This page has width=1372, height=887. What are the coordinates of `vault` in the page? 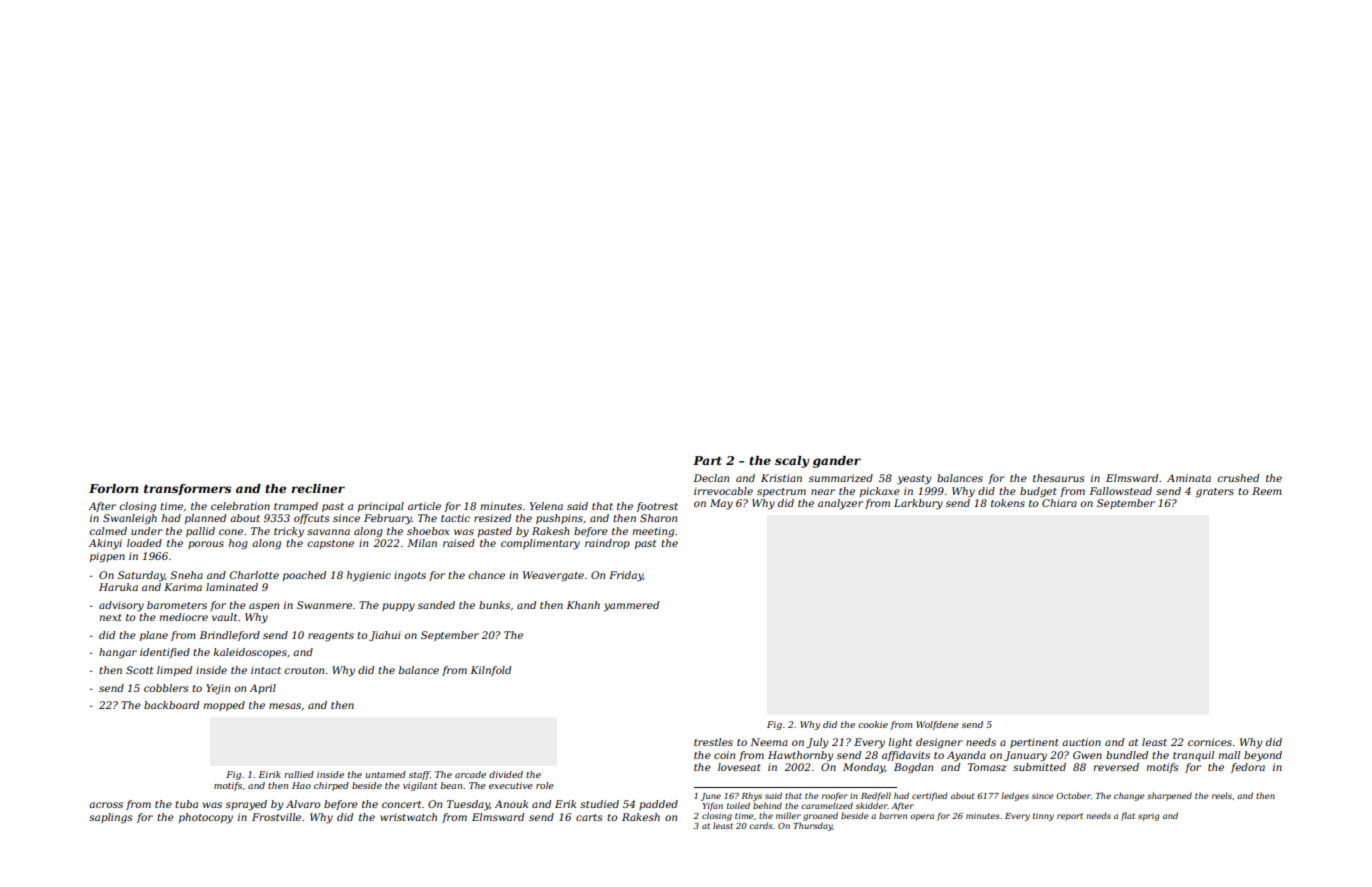 It's located at (224, 617).
